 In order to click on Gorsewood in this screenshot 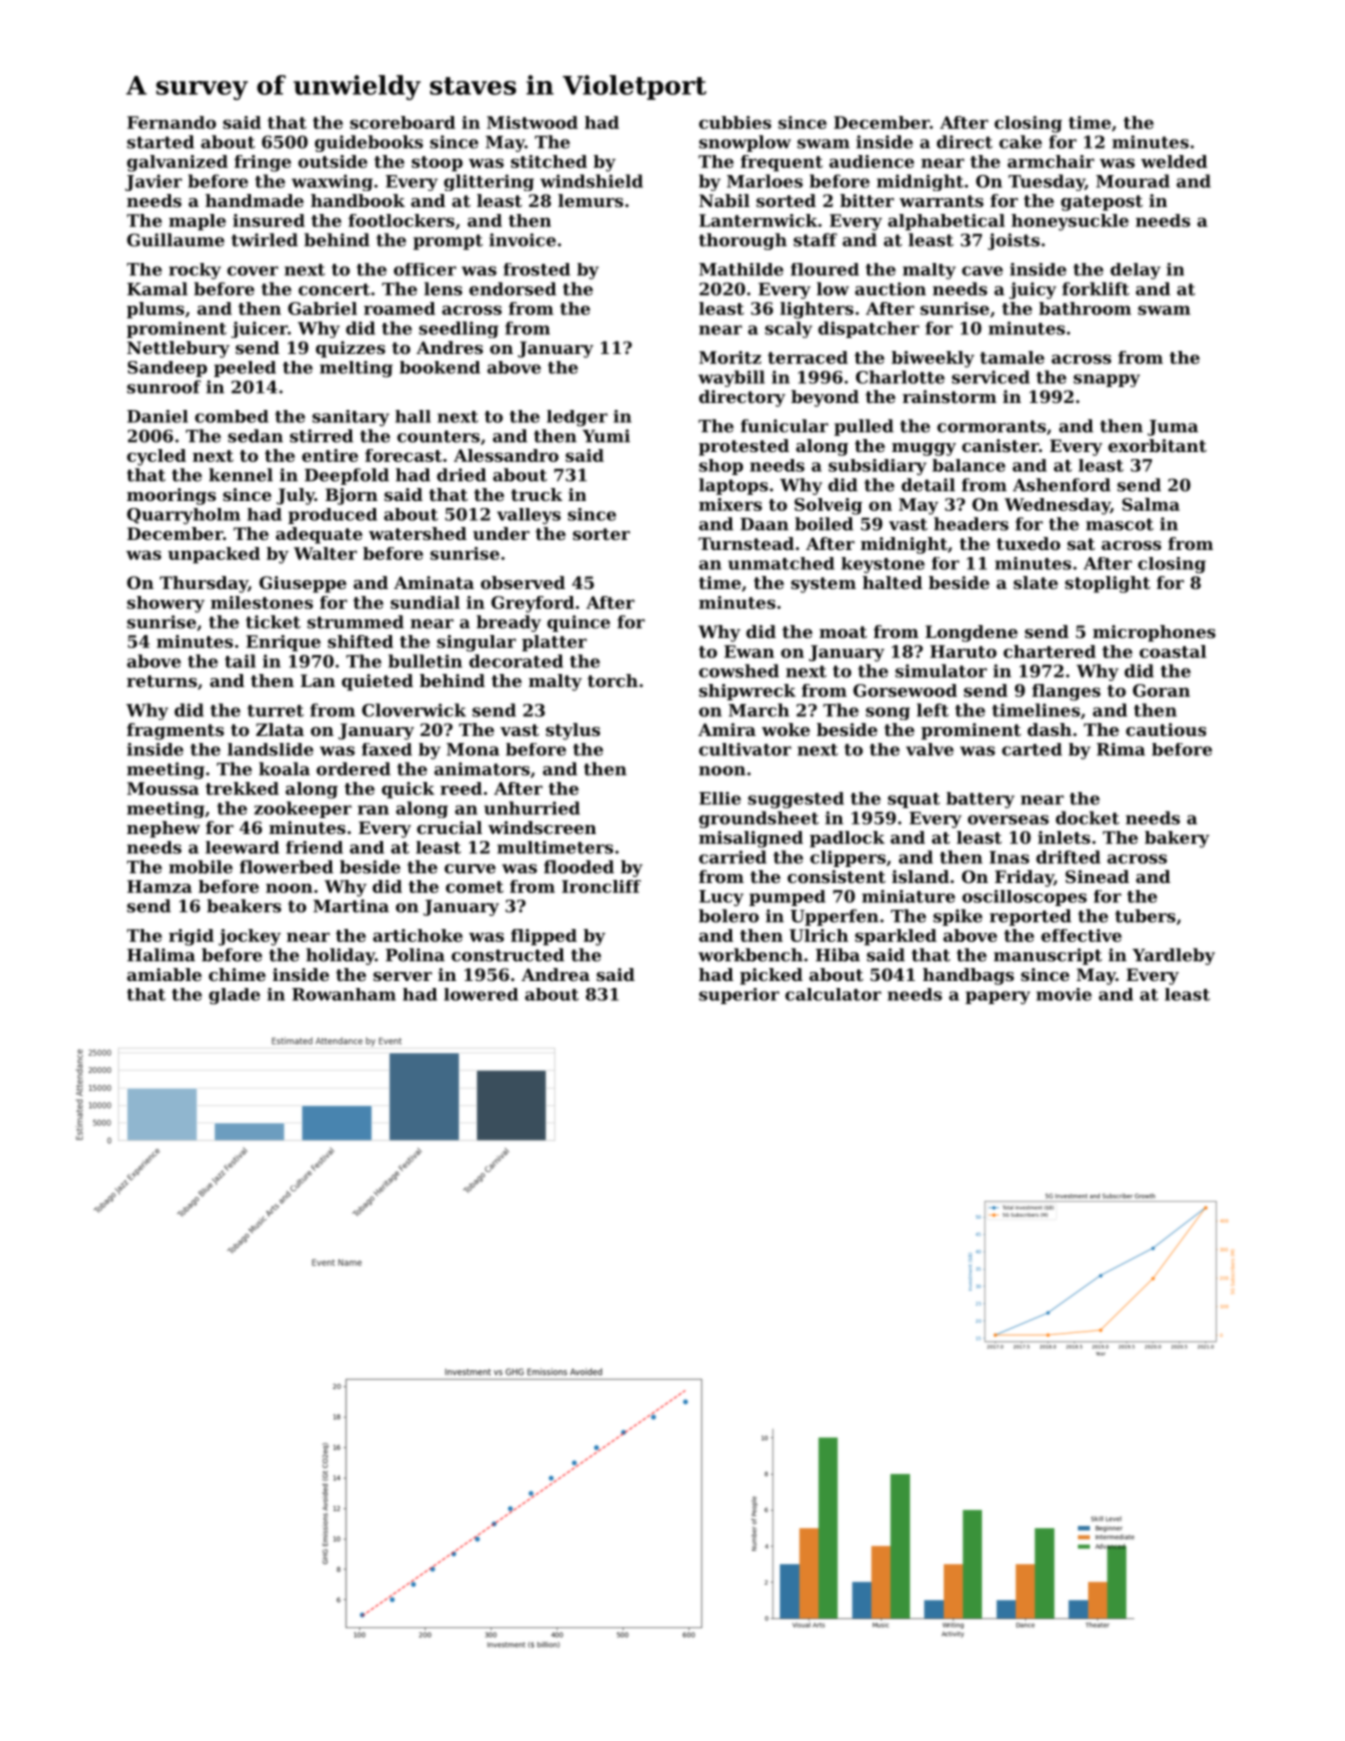, I will do `click(905, 690)`.
